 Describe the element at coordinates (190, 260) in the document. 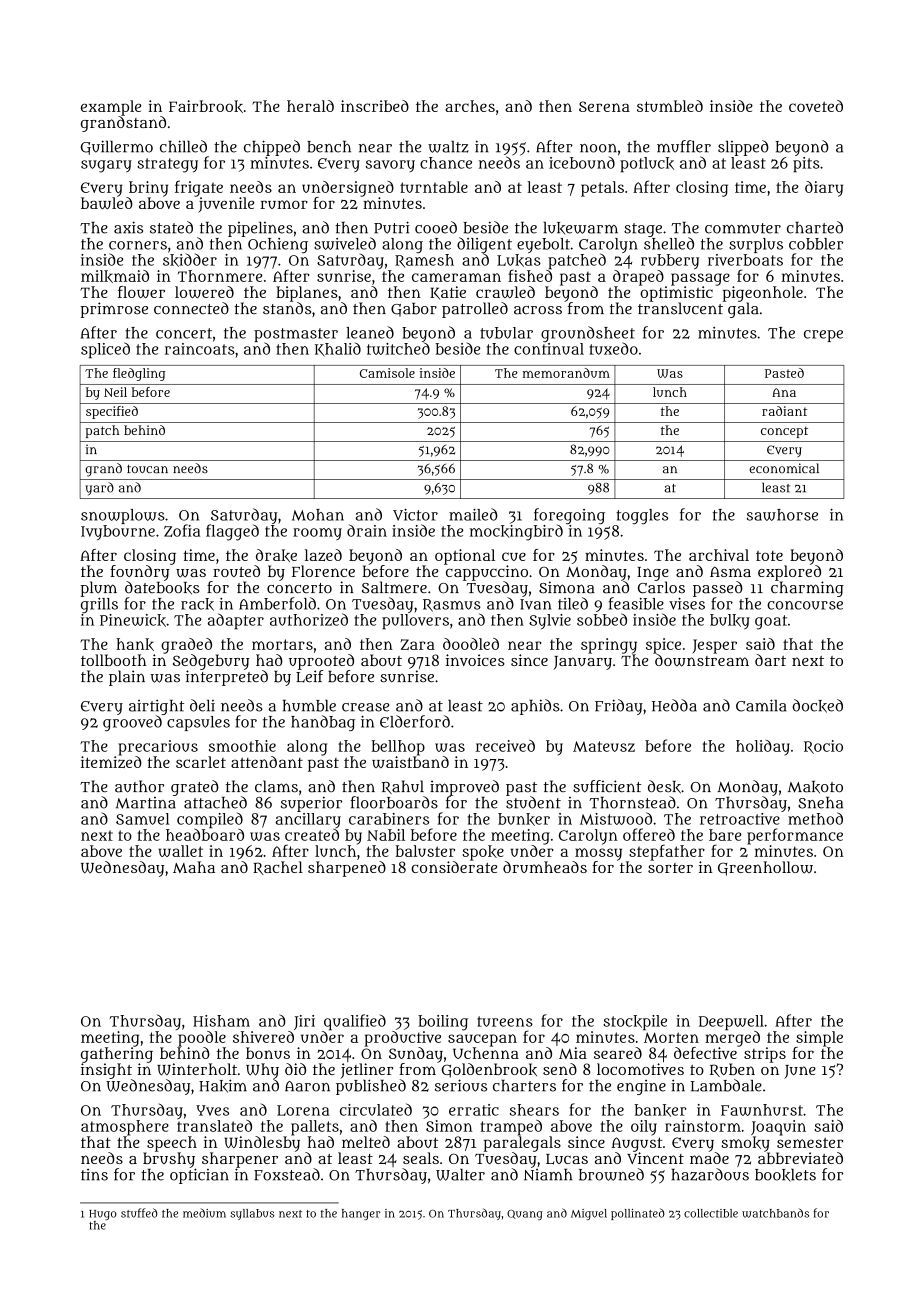

I see `skidder` at that location.
